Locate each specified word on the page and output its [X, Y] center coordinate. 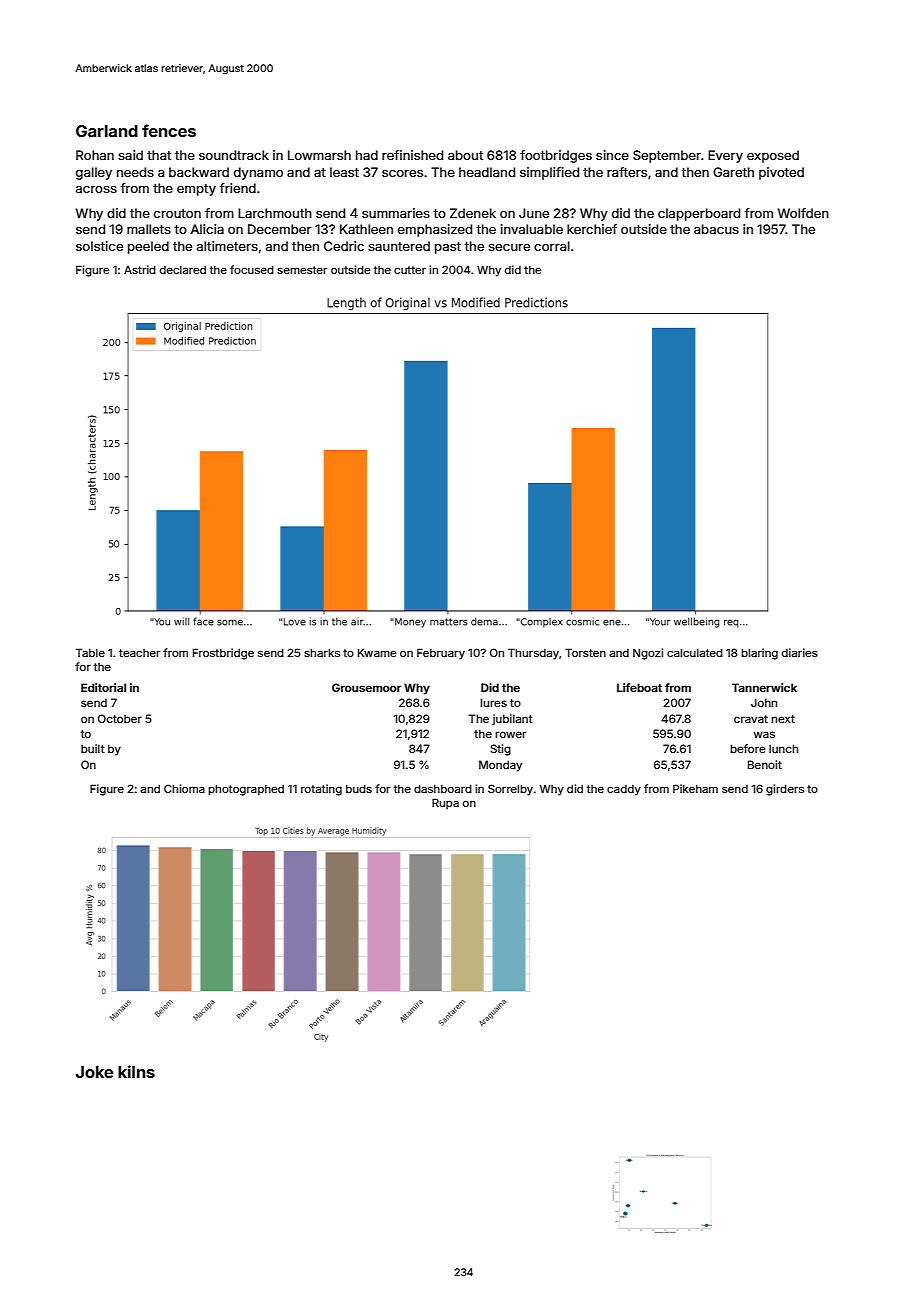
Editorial [103, 687]
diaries [800, 652]
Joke [94, 1072]
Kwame [377, 652]
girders [785, 790]
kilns [136, 1071]
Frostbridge [223, 654]
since [612, 155]
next [783, 719]
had [367, 155]
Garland [107, 131]
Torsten [585, 652]
